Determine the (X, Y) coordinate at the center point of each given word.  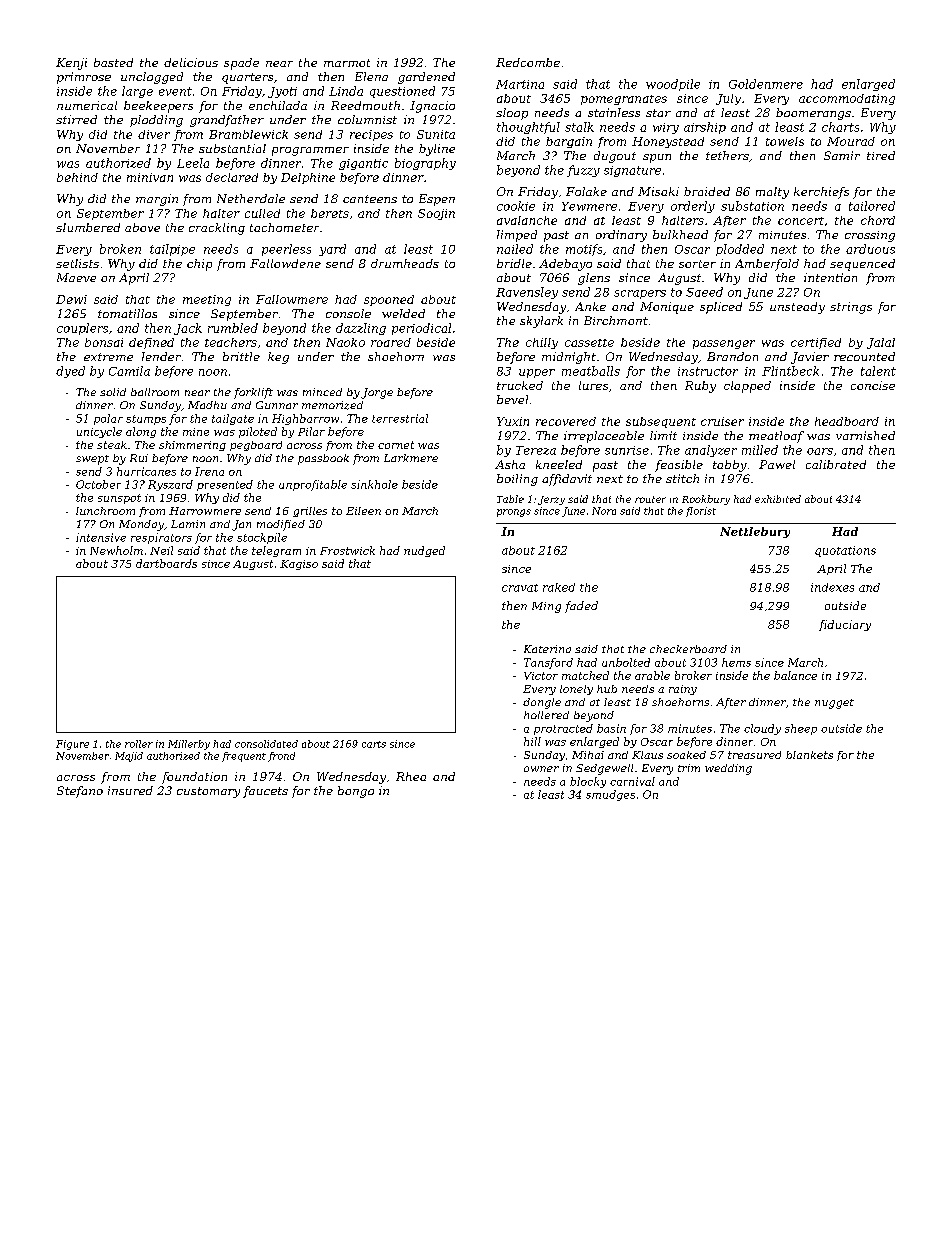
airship (705, 128)
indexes (832, 587)
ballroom (155, 392)
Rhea (411, 776)
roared (391, 342)
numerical (87, 105)
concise (873, 385)
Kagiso (299, 565)
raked (559, 587)
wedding (728, 769)
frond (281, 757)
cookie (516, 206)
